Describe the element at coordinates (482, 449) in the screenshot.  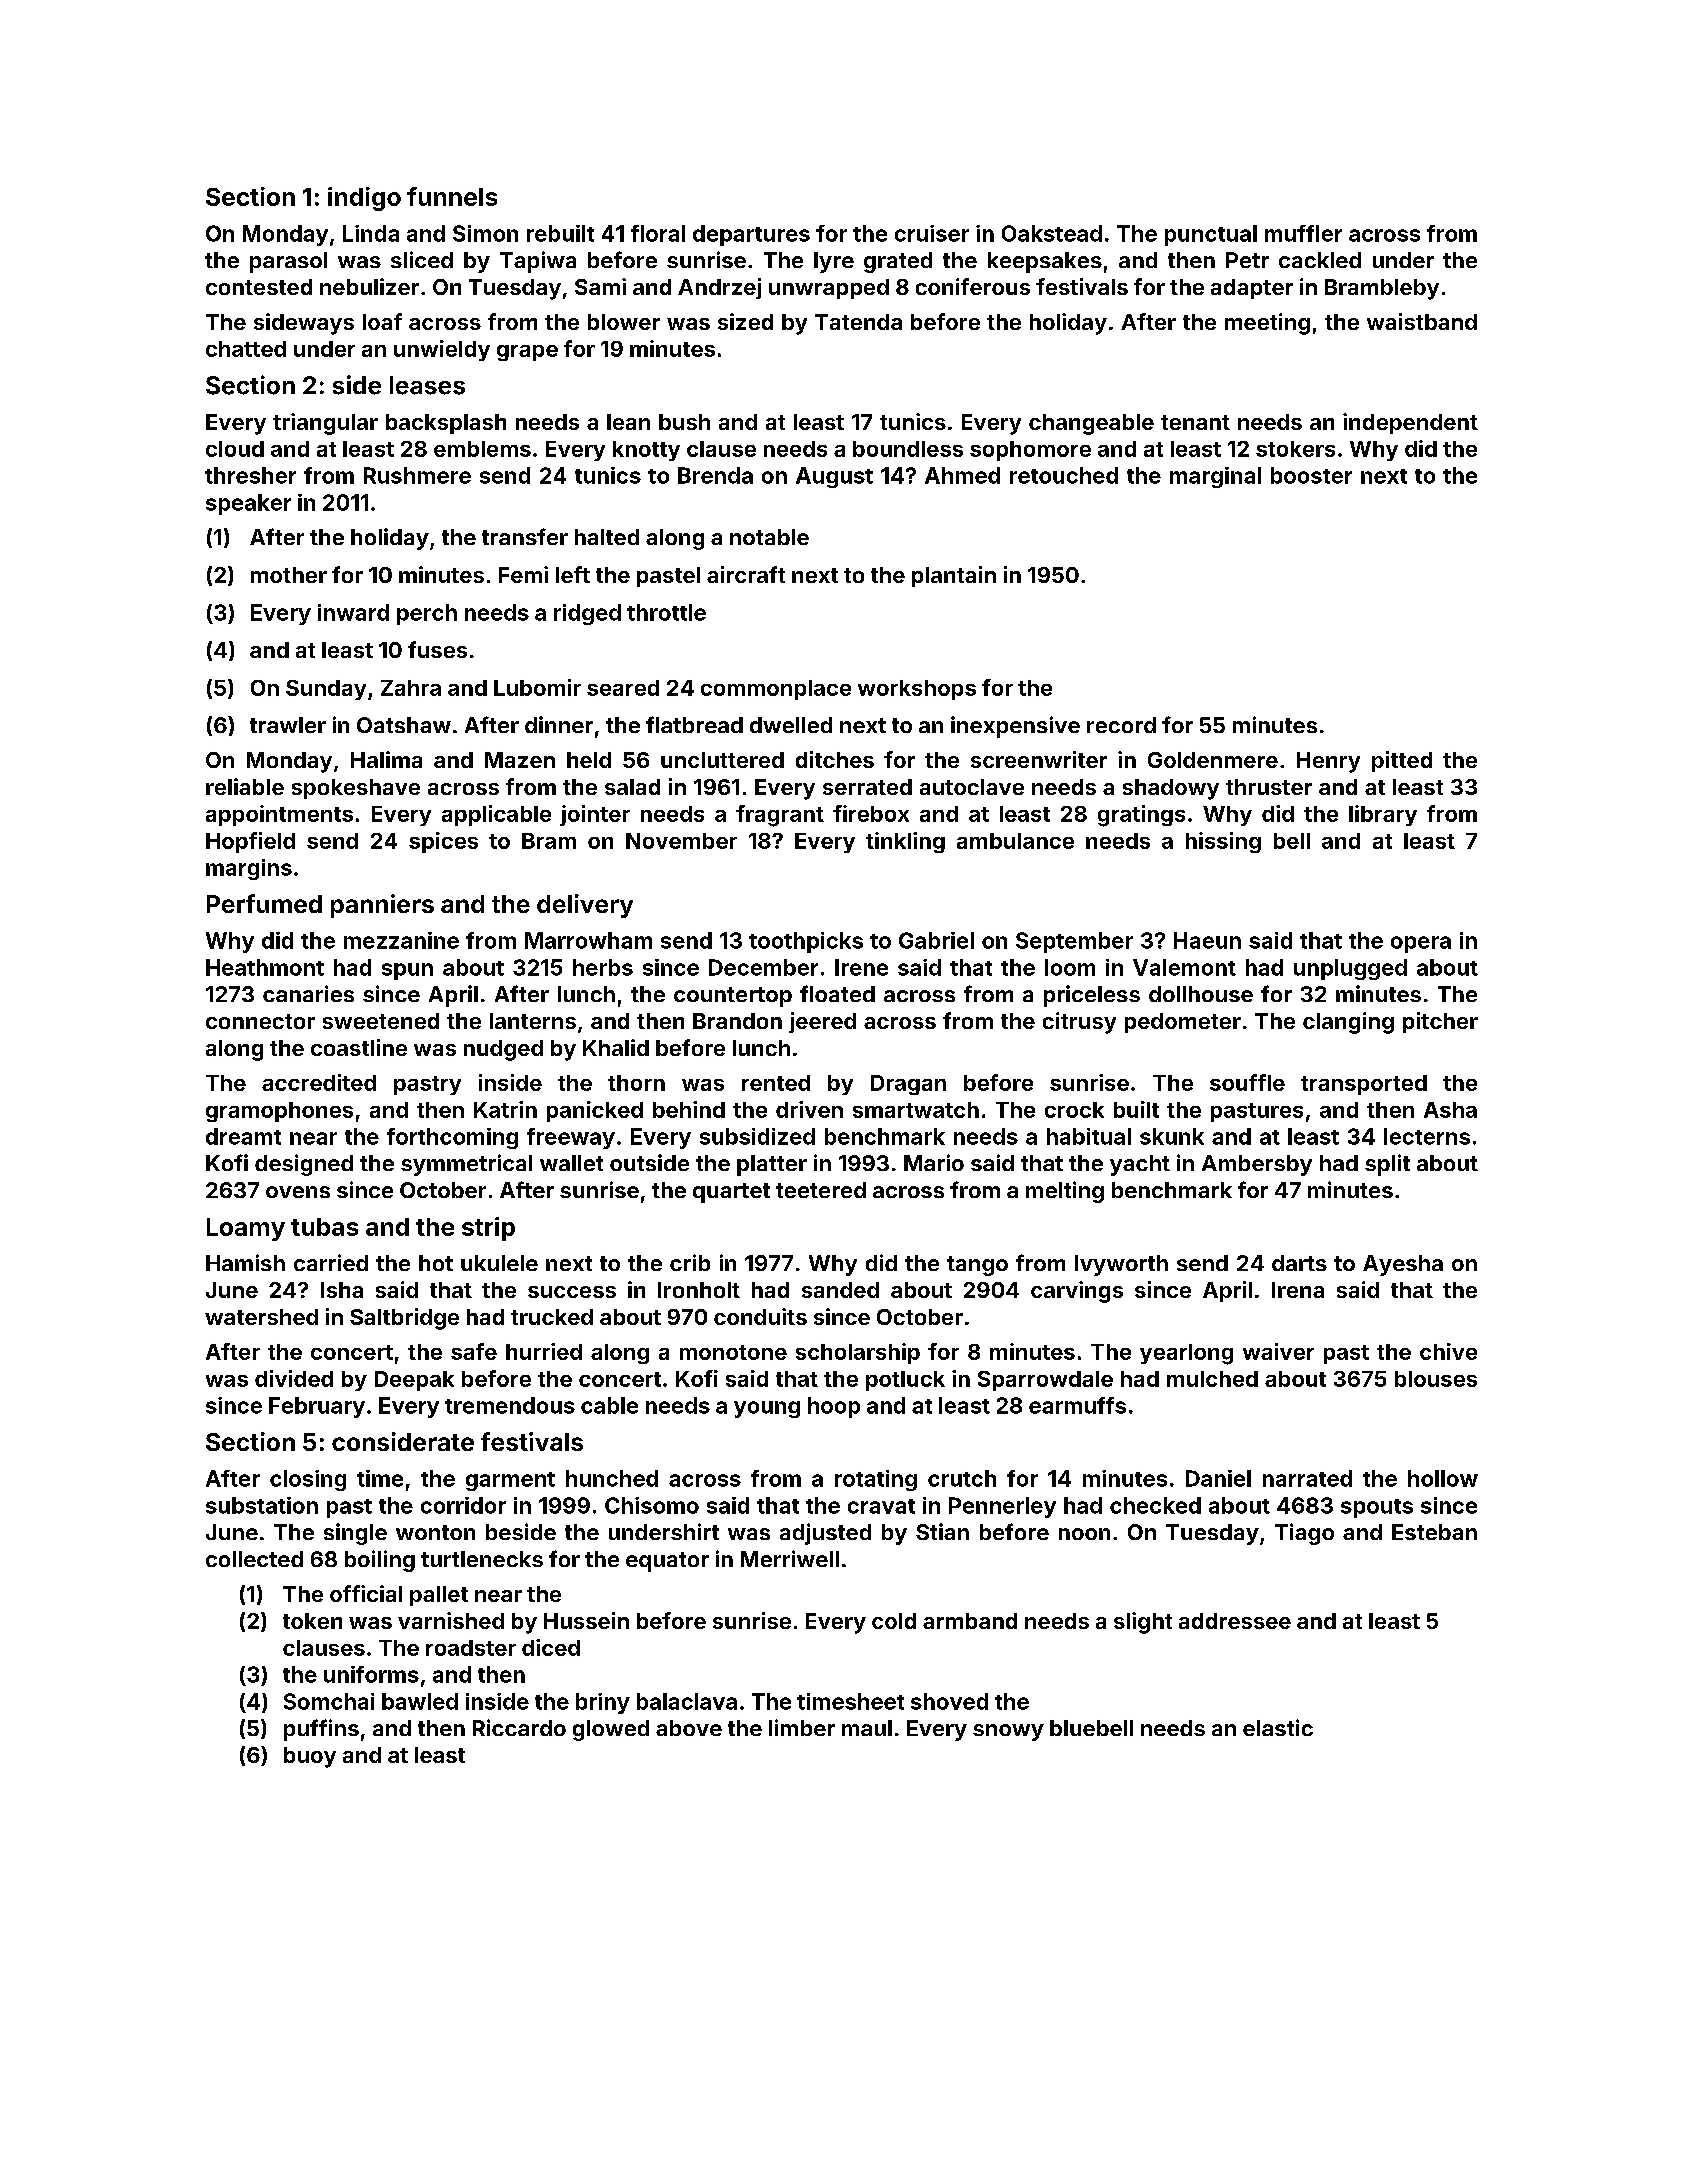
I see `emblems` at that location.
